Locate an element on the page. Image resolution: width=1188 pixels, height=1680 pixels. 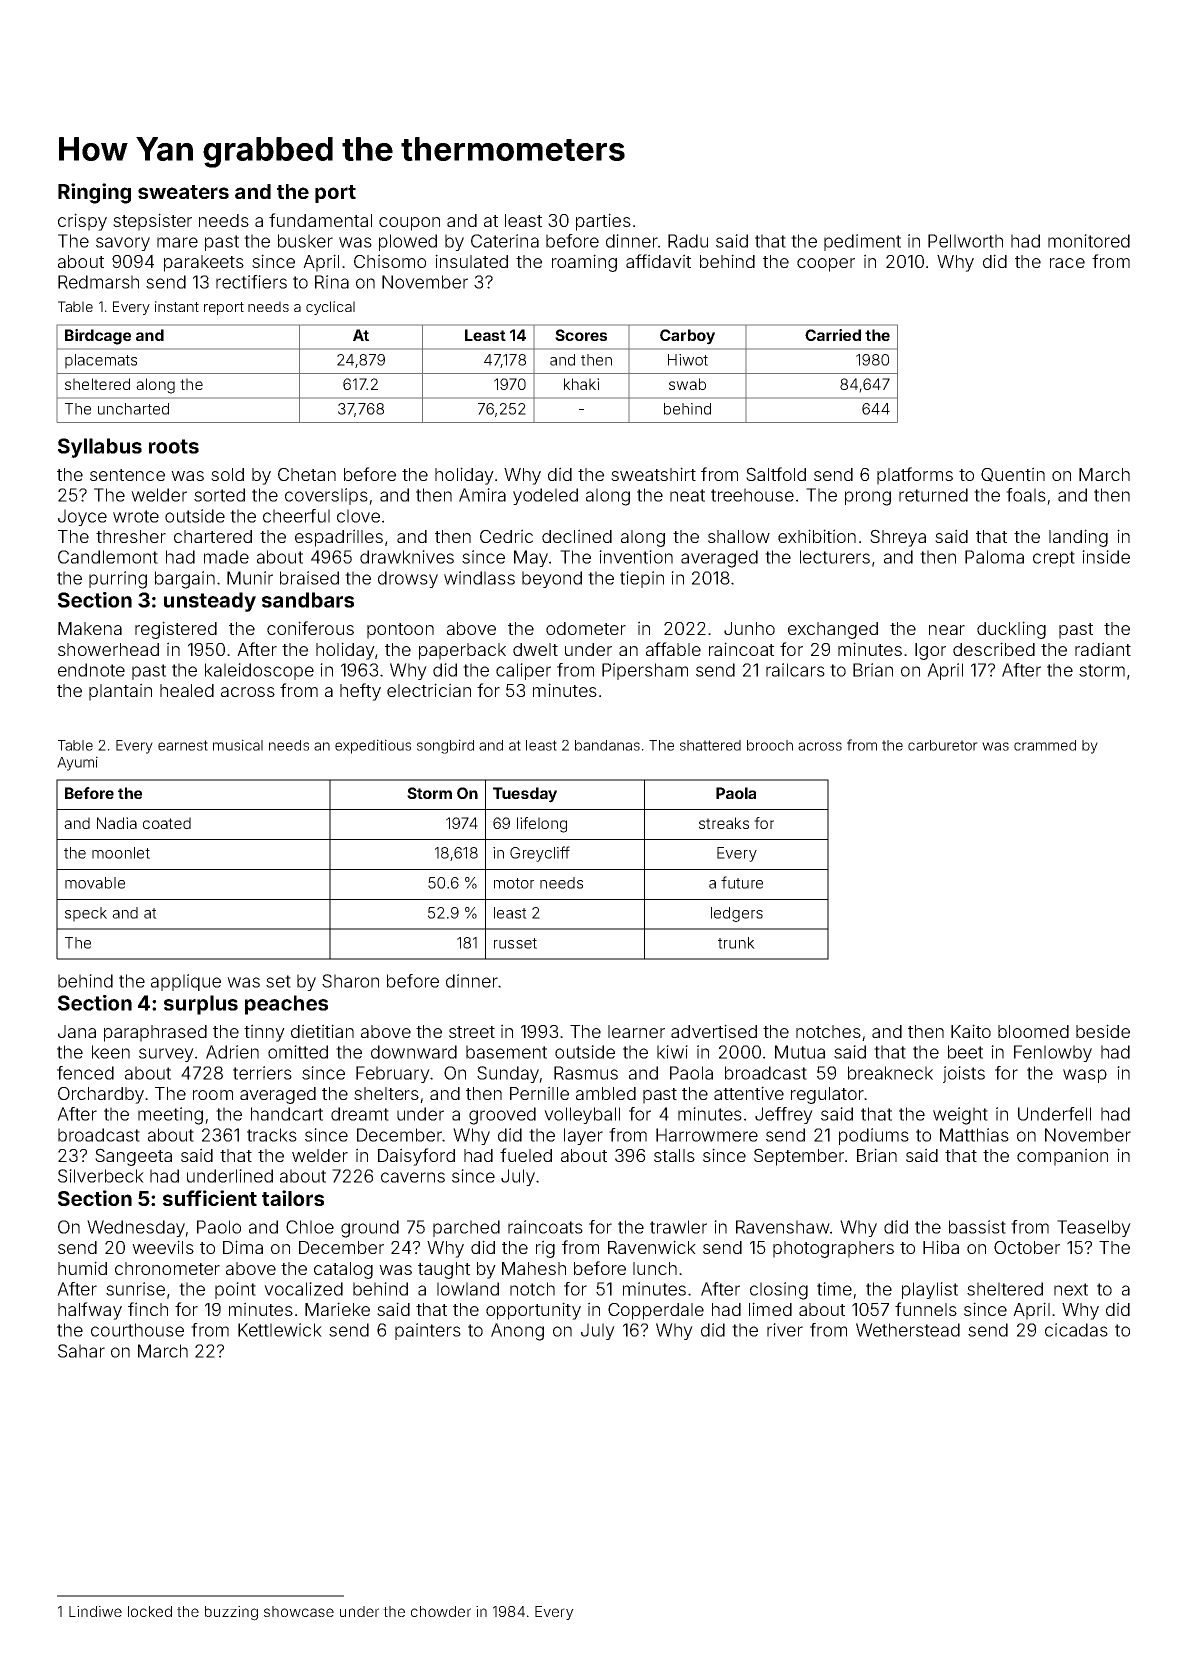
Copperdale is located at coordinates (656, 1311).
